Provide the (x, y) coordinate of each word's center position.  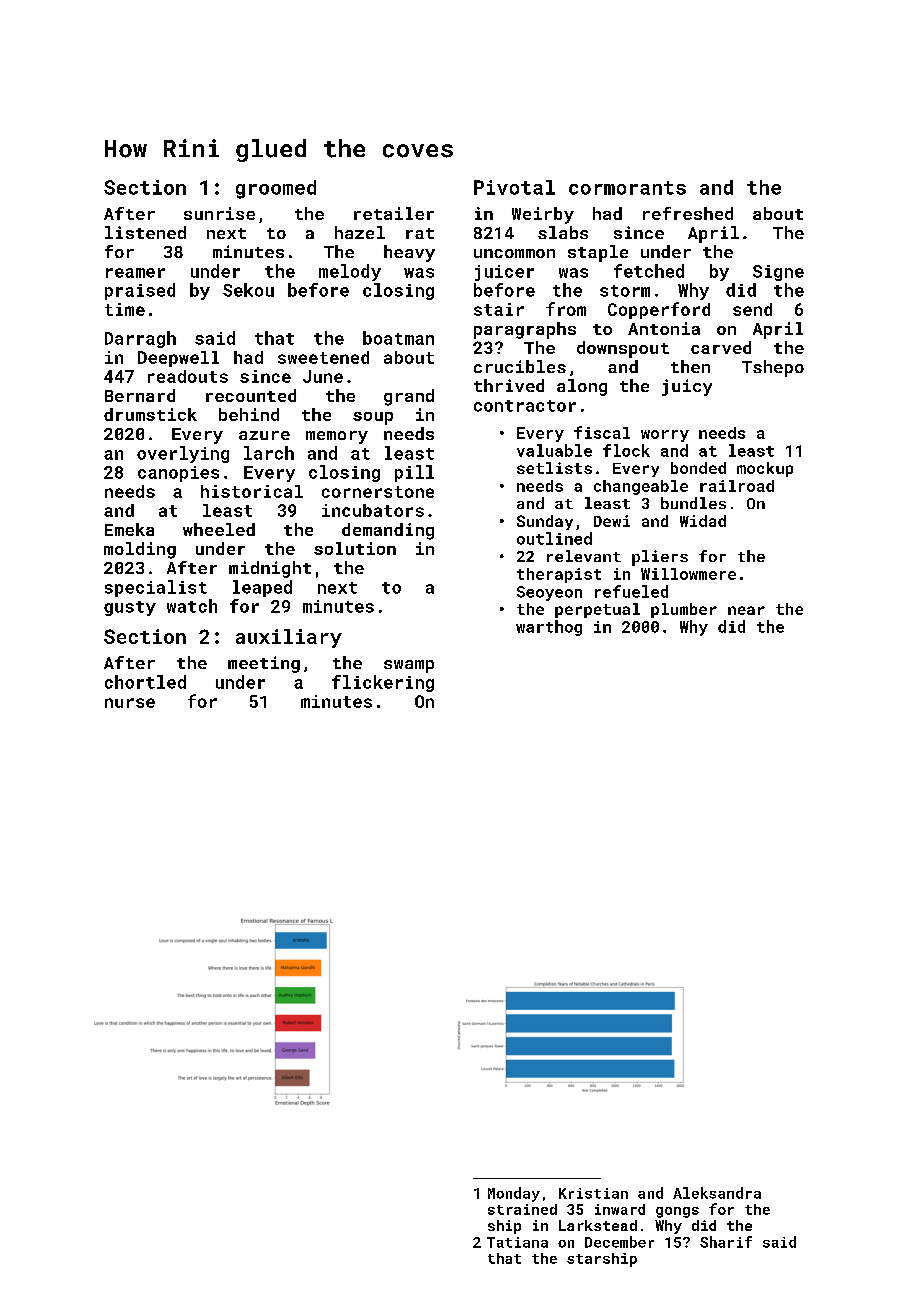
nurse (130, 703)
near (746, 610)
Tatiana (517, 1242)
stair (499, 309)
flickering (383, 683)
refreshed (688, 213)
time (125, 309)
